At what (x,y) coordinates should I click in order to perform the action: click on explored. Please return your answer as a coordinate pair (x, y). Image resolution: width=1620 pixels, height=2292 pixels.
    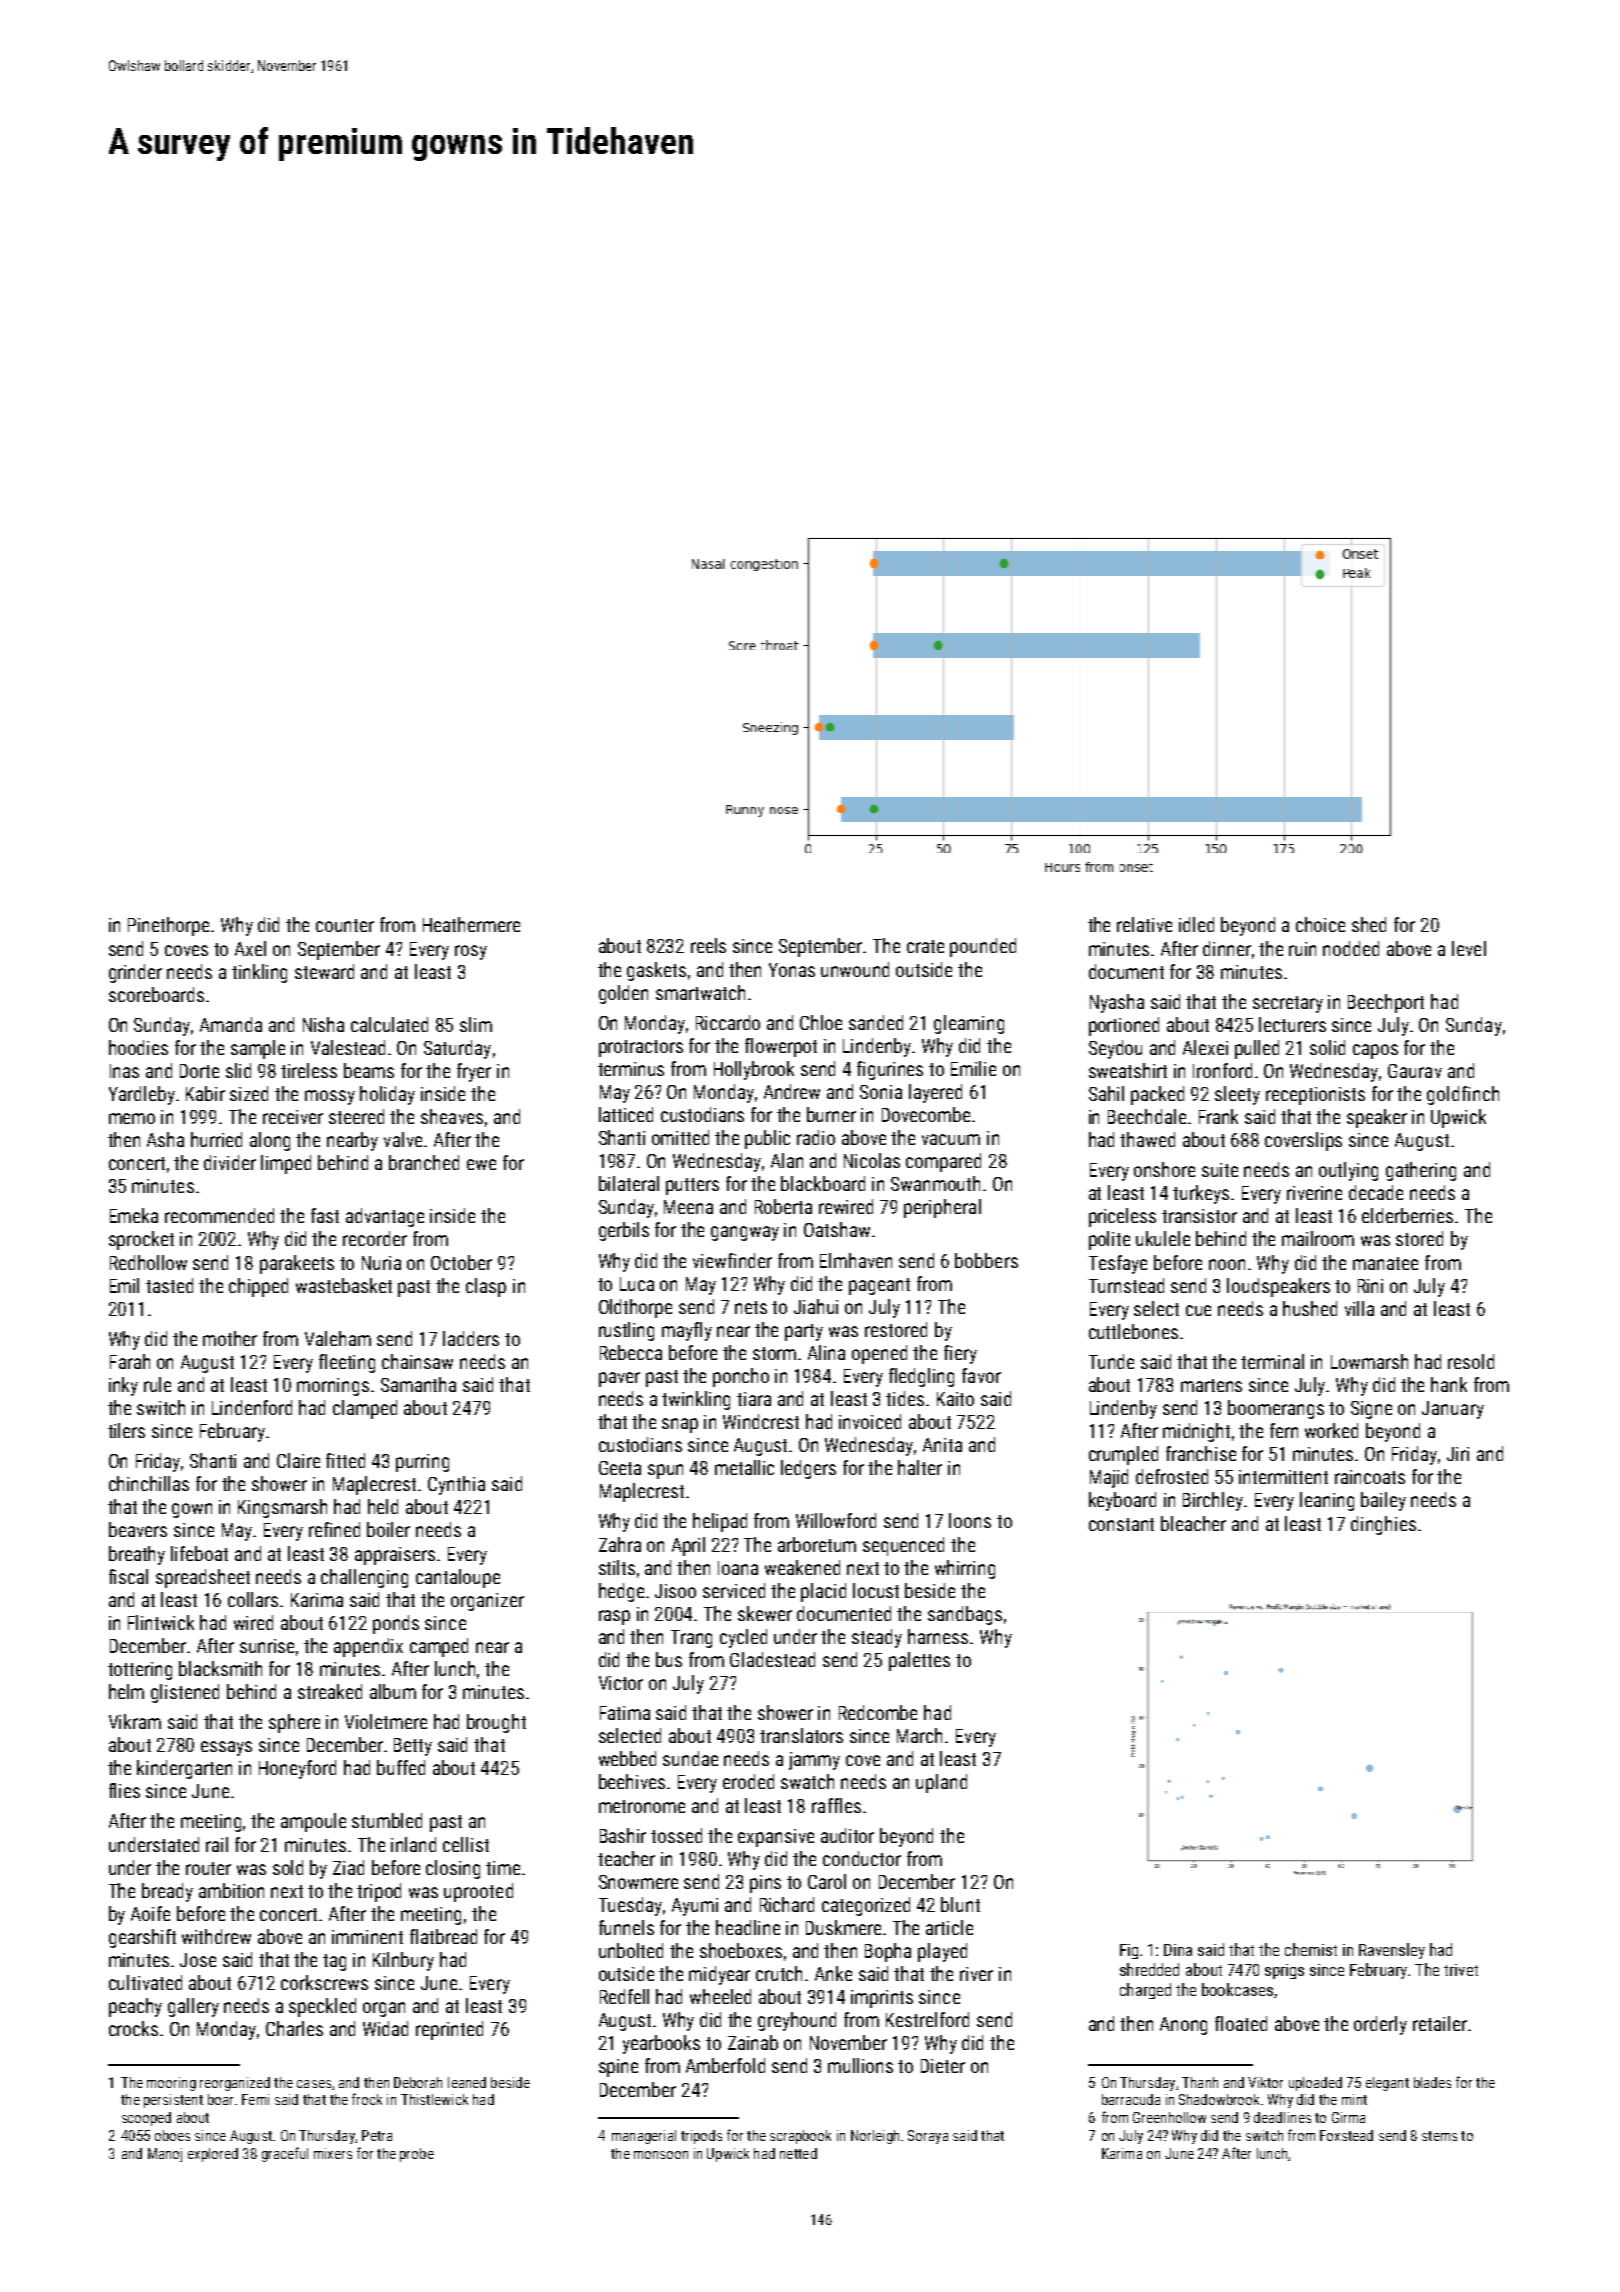
    Looking at the image, I should click on (213, 2155).
